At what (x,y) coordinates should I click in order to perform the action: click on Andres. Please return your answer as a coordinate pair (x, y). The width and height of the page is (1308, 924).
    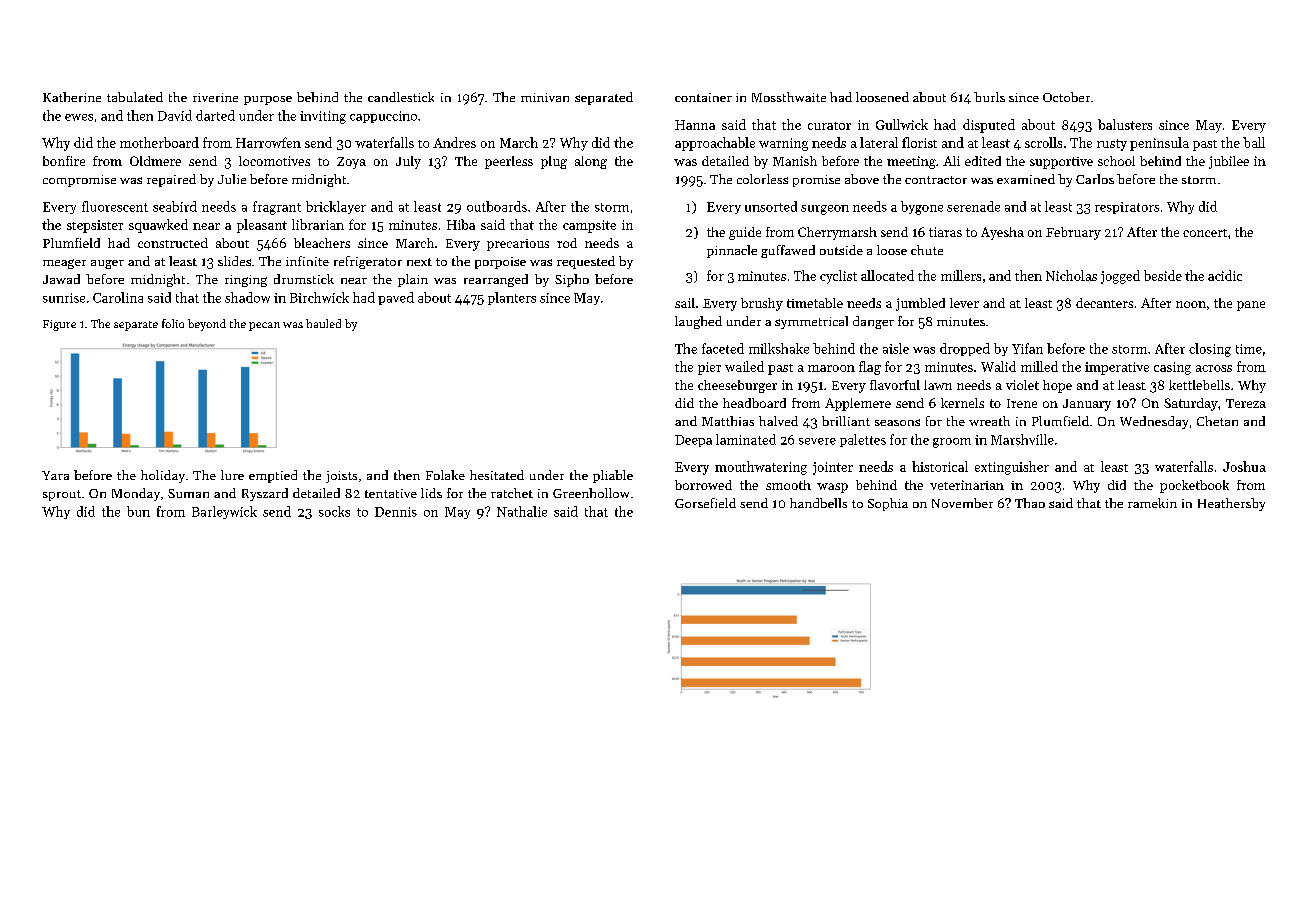
    Looking at the image, I should click on (454, 142).
